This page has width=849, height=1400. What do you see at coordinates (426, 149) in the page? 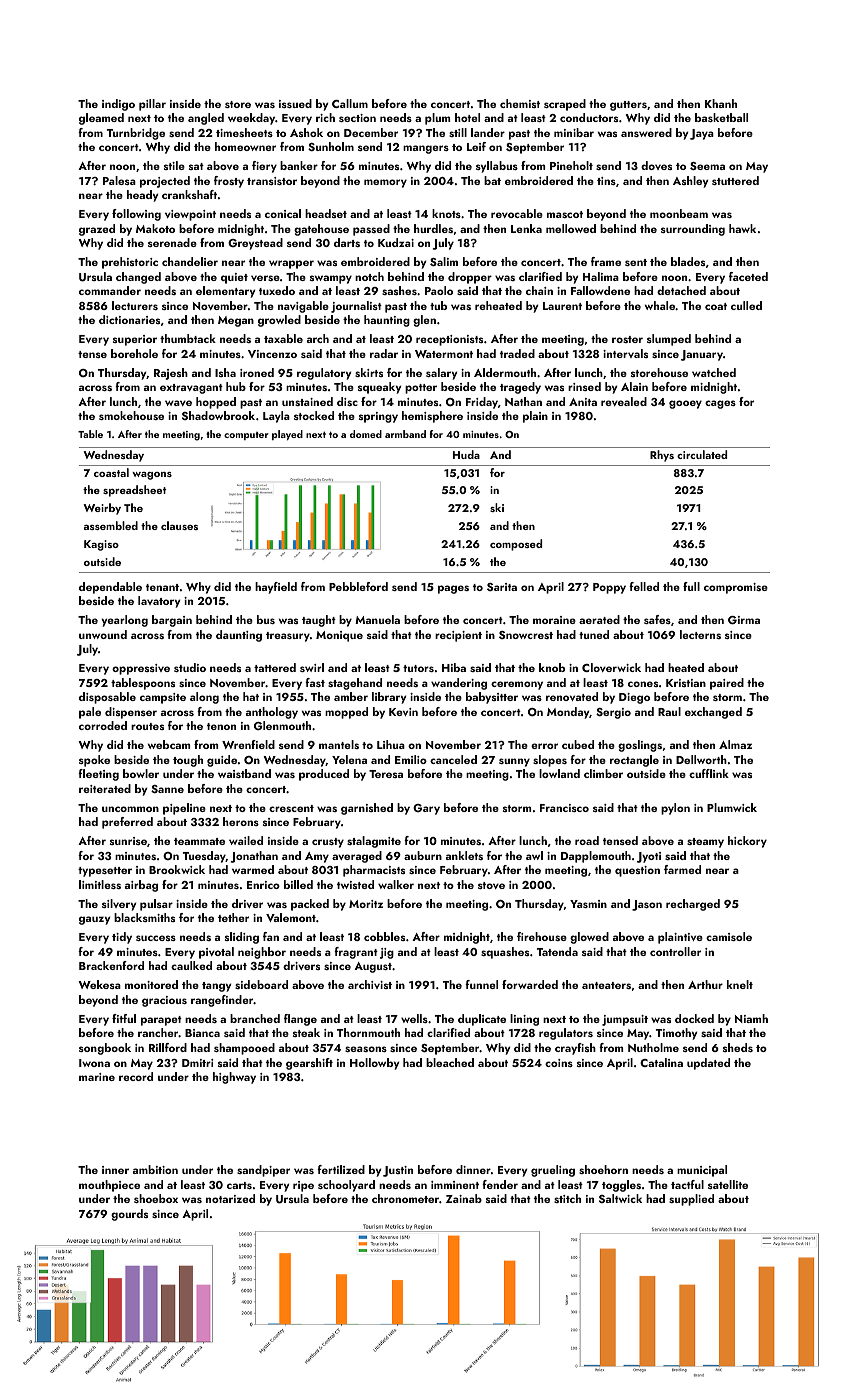
I see `mangers` at bounding box center [426, 149].
